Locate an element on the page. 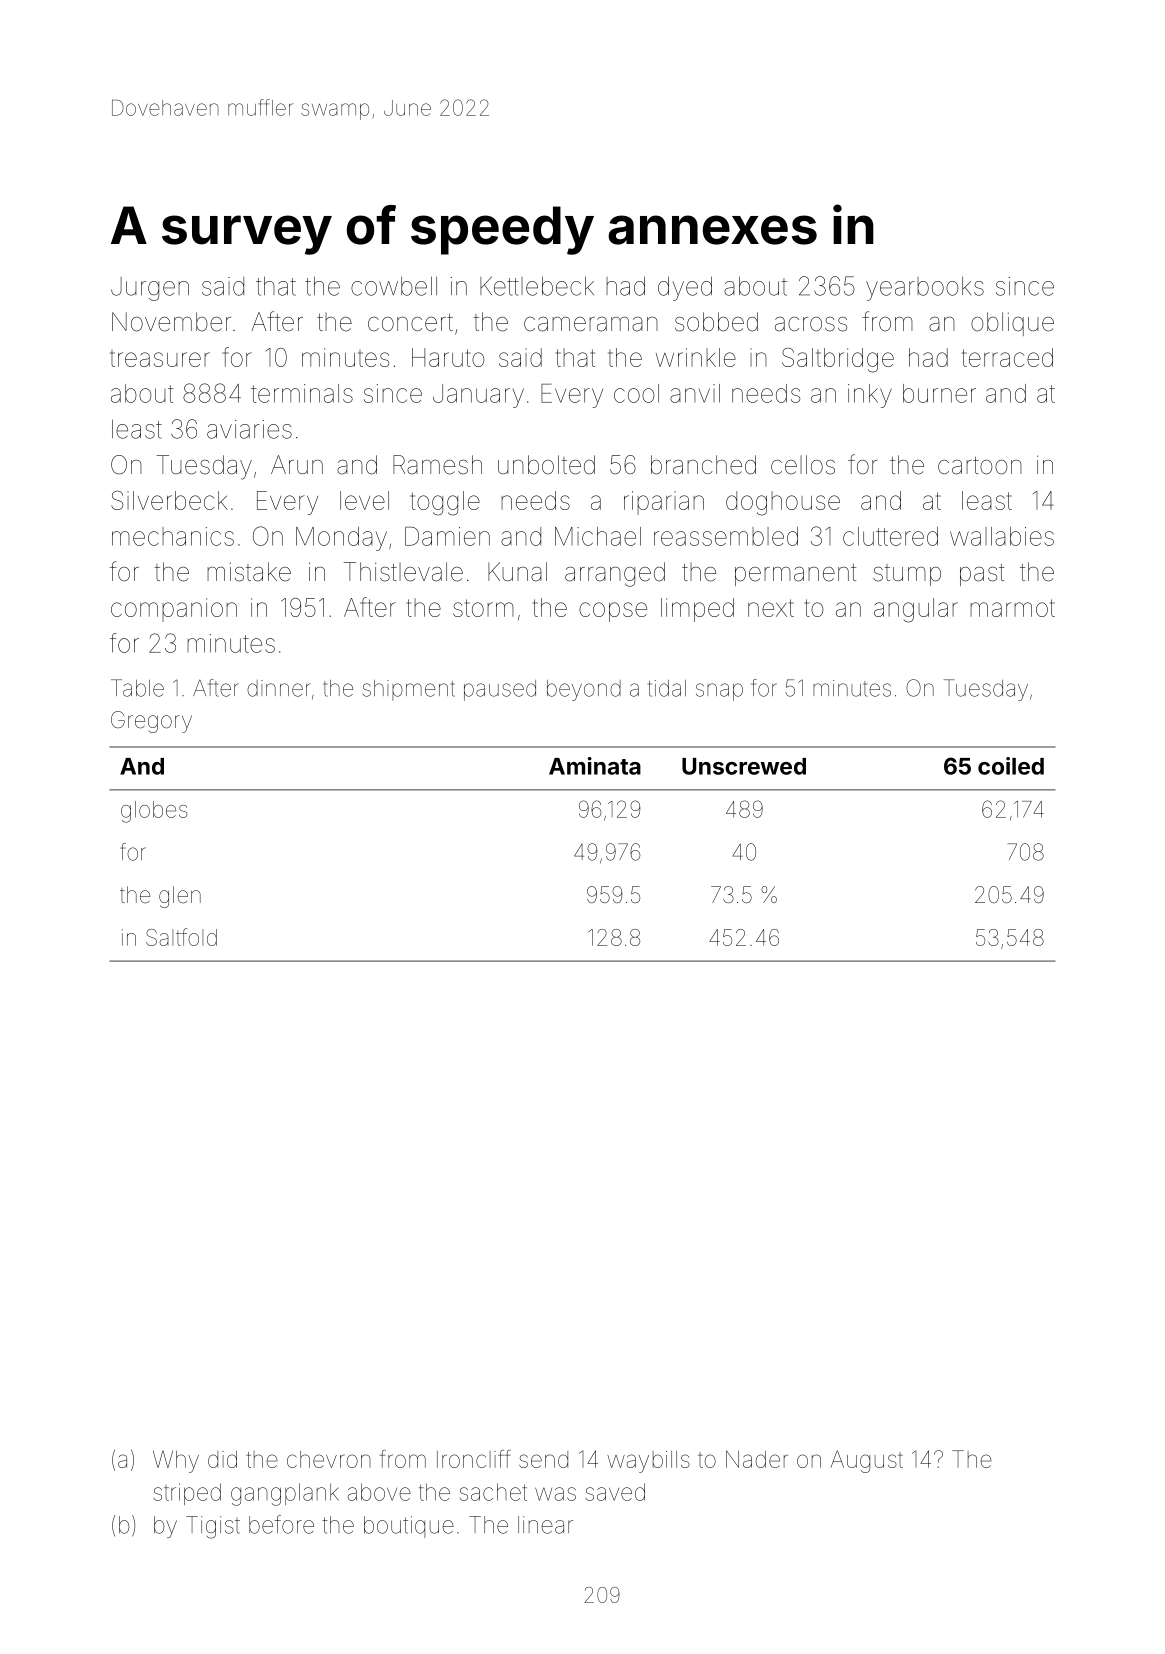 The height and width of the image is (1654, 1165). yearbooks is located at coordinates (925, 289).
